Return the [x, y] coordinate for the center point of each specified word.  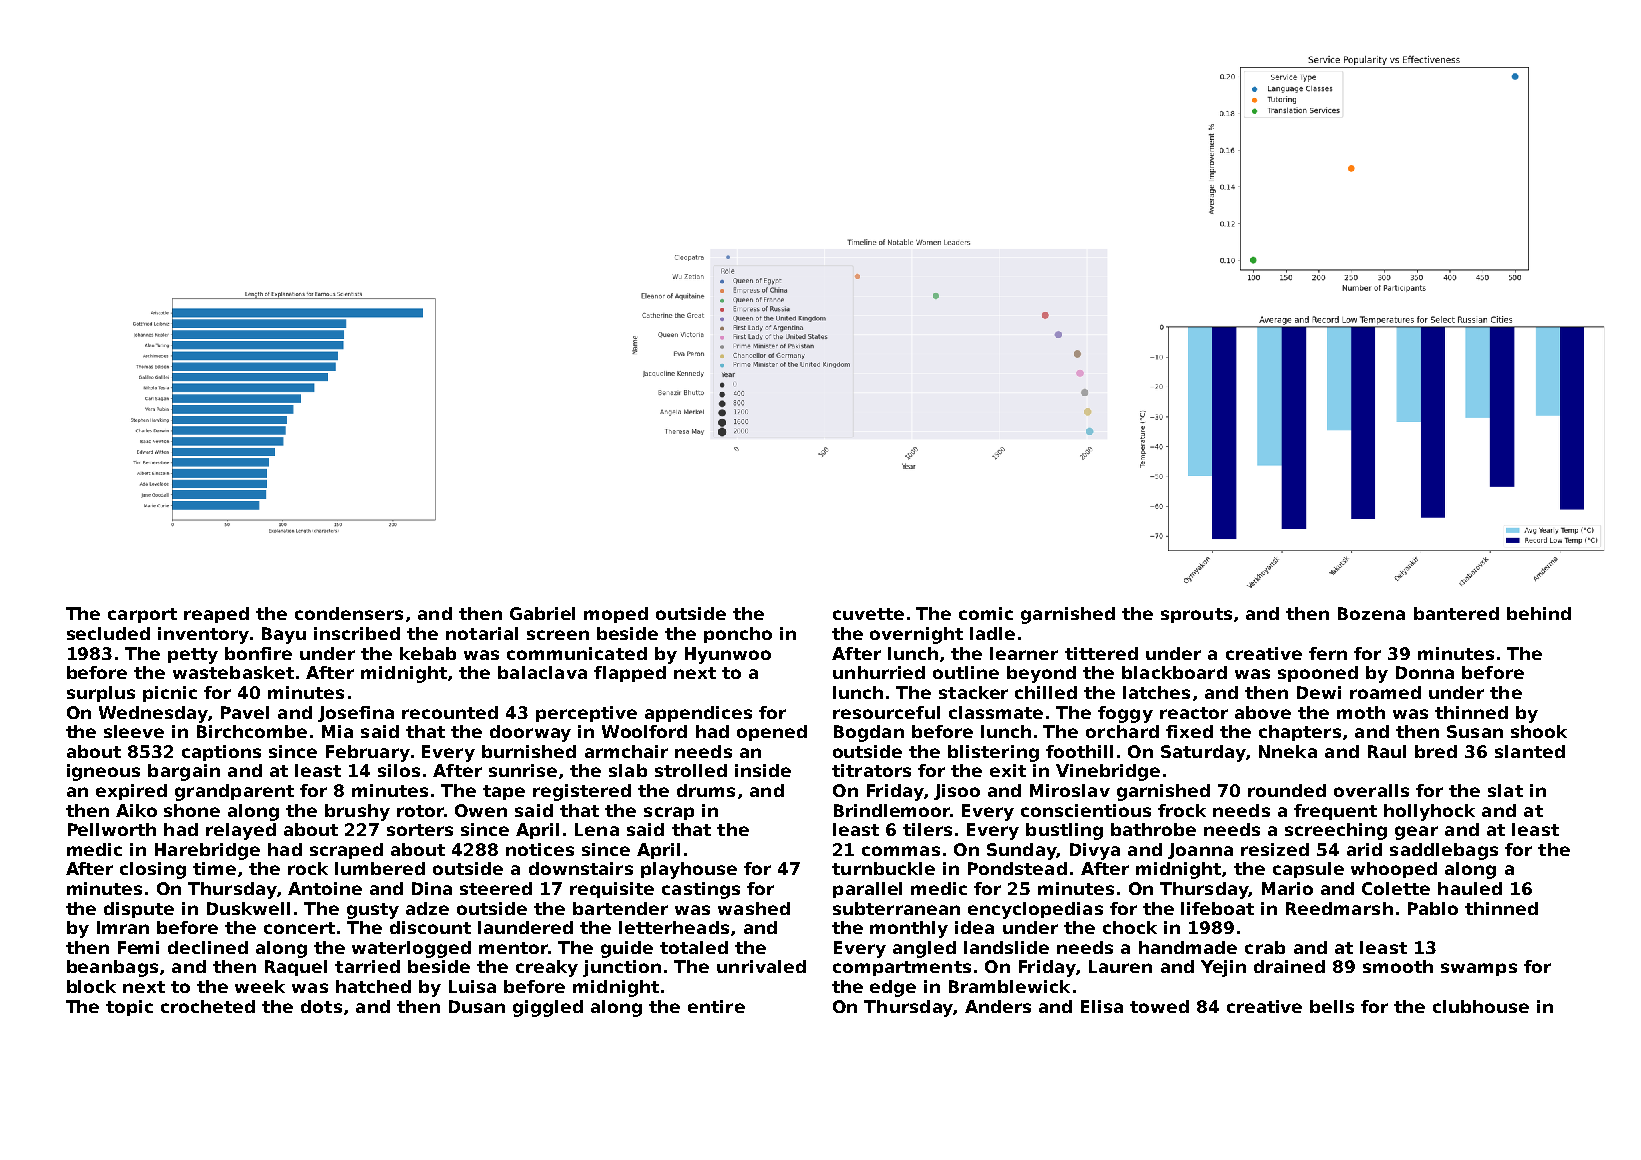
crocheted [208, 1006]
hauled [1470, 888]
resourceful [886, 712]
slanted [1530, 751]
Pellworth [112, 829]
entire [716, 1006]
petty [193, 656]
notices [540, 849]
